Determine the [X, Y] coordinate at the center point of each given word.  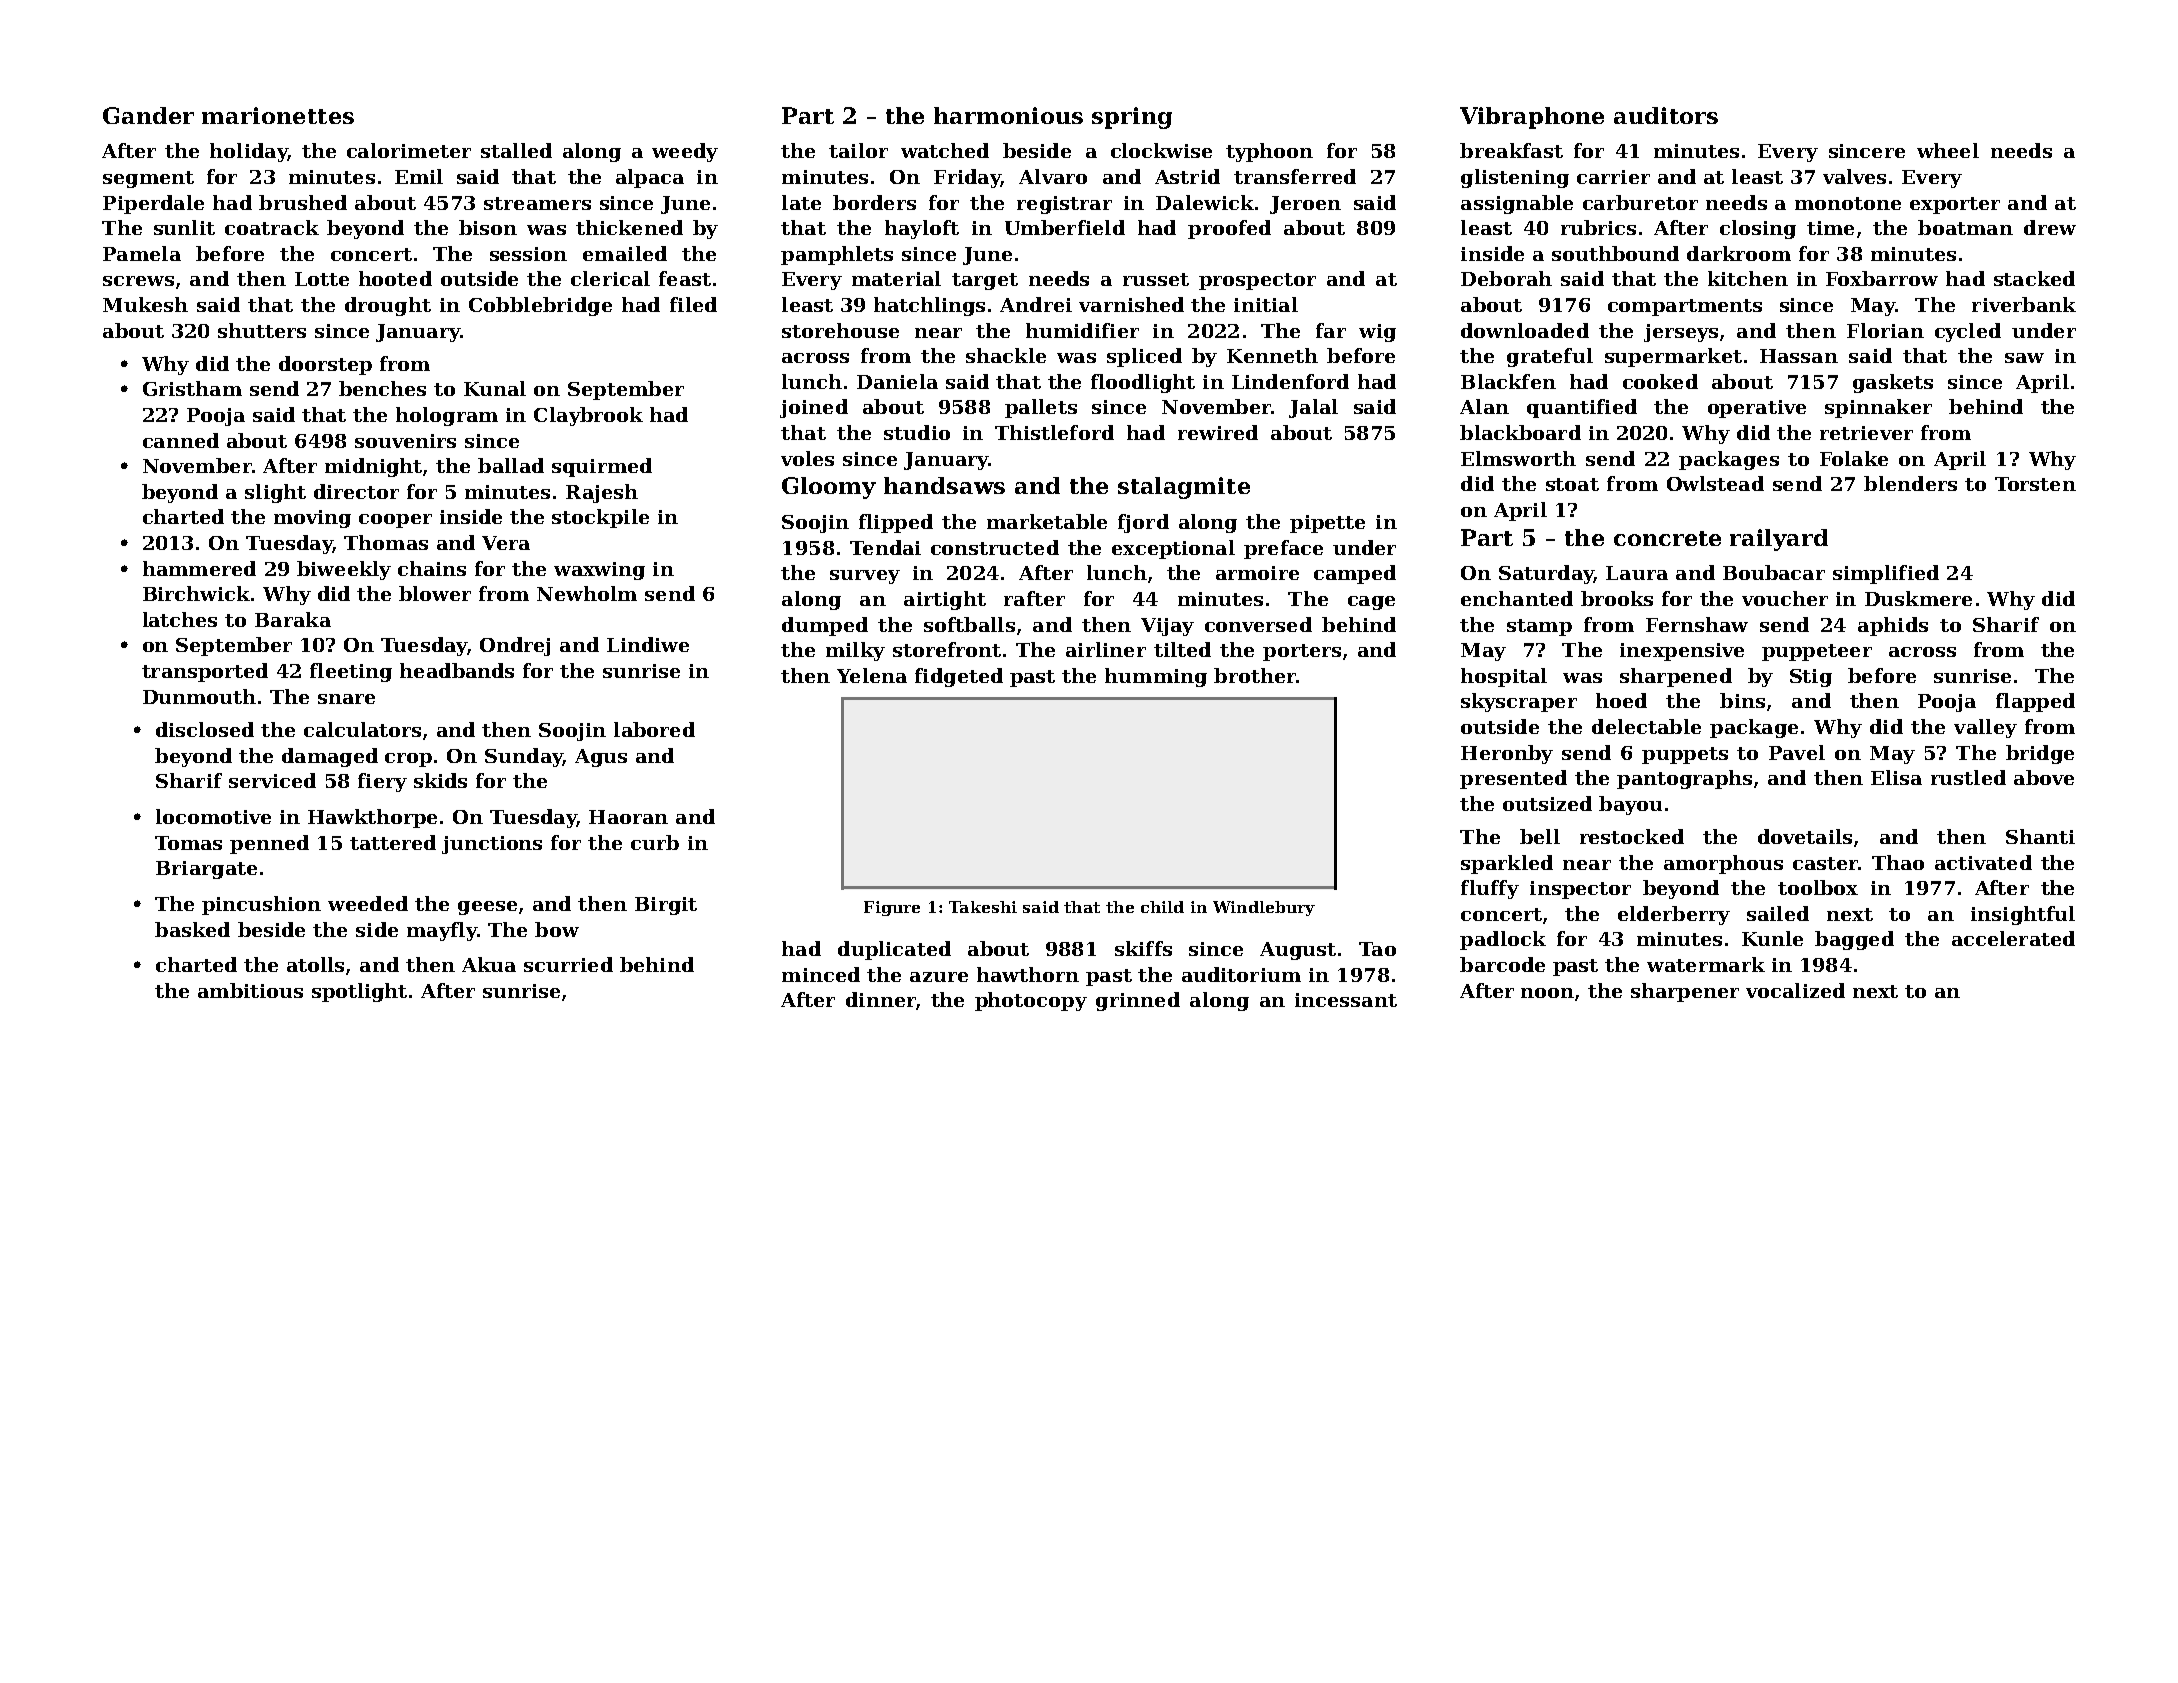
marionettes [278, 115]
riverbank [2024, 304]
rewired [1218, 432]
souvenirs [405, 441]
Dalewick [1205, 202]
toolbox [1818, 887]
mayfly [442, 931]
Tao [1377, 949]
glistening [1515, 178]
